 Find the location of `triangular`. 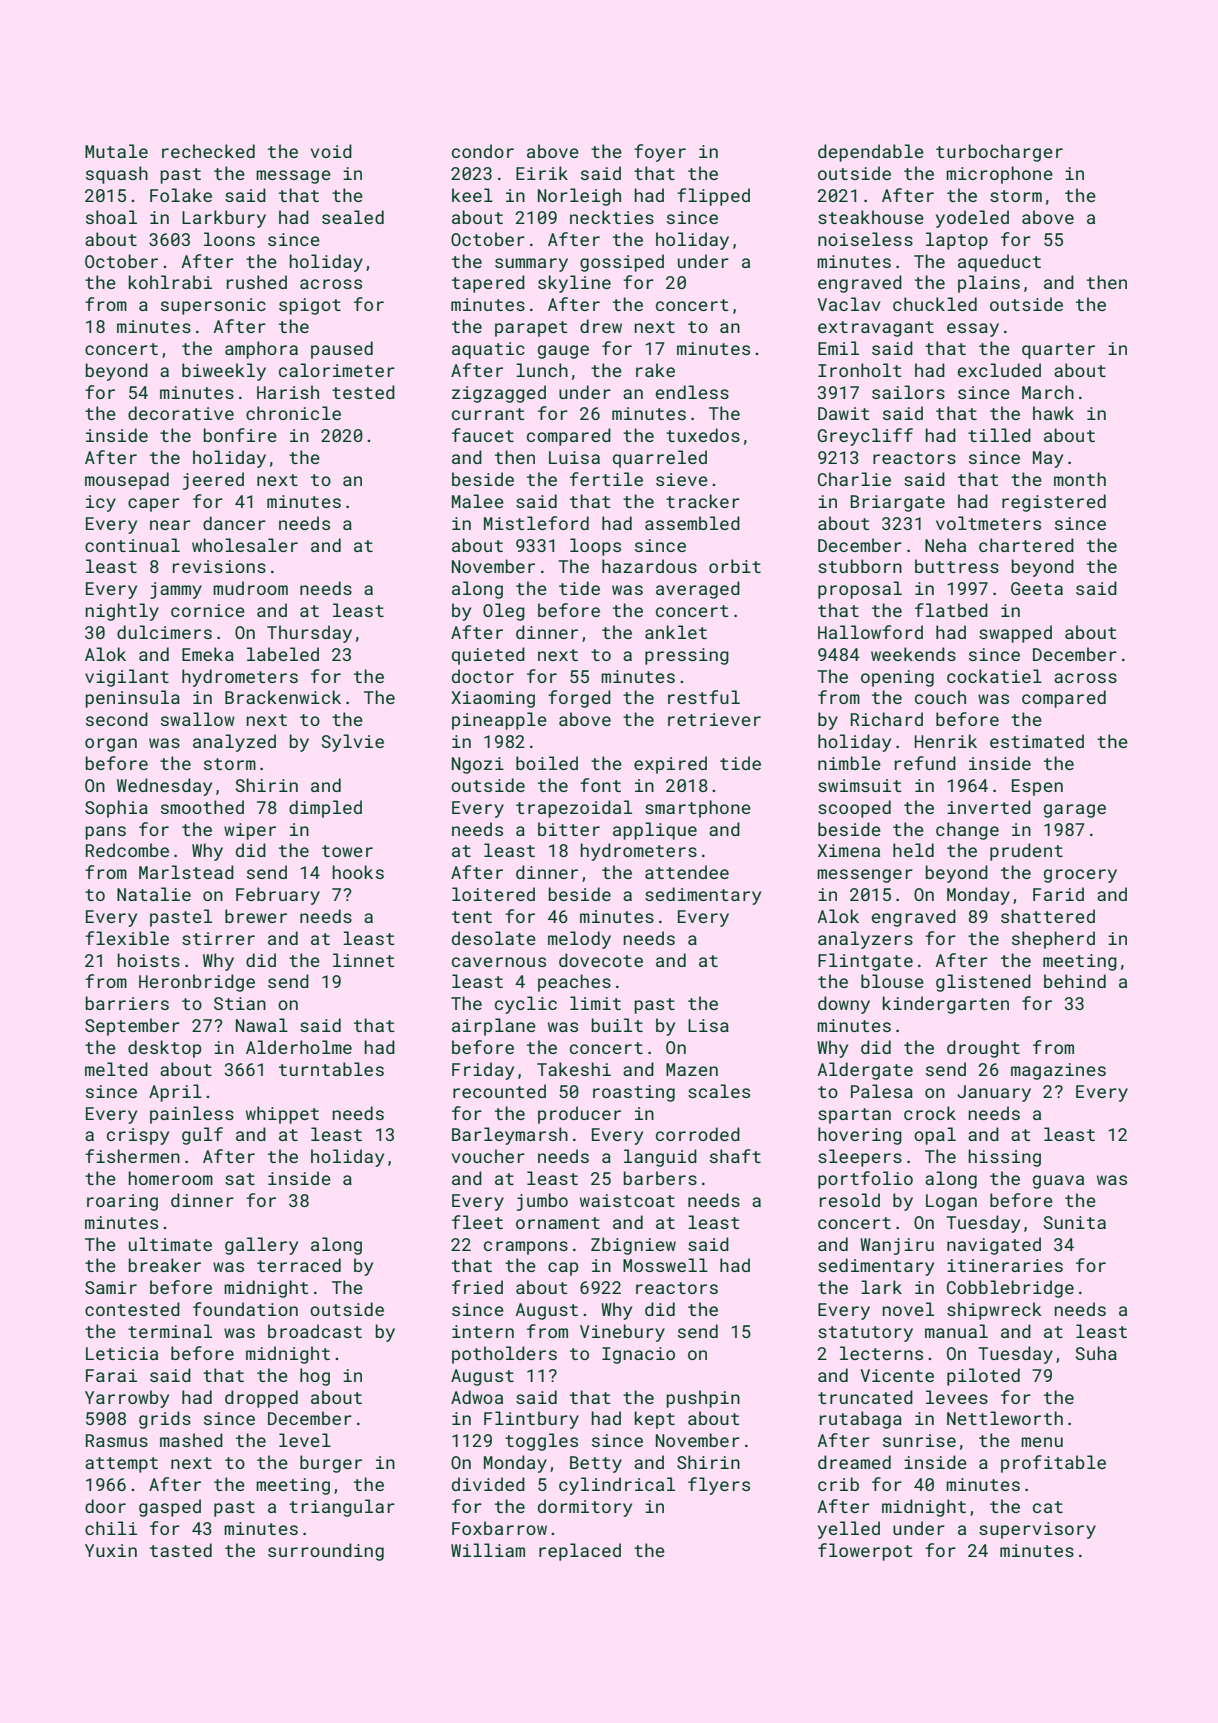

triangular is located at coordinates (342, 1508).
